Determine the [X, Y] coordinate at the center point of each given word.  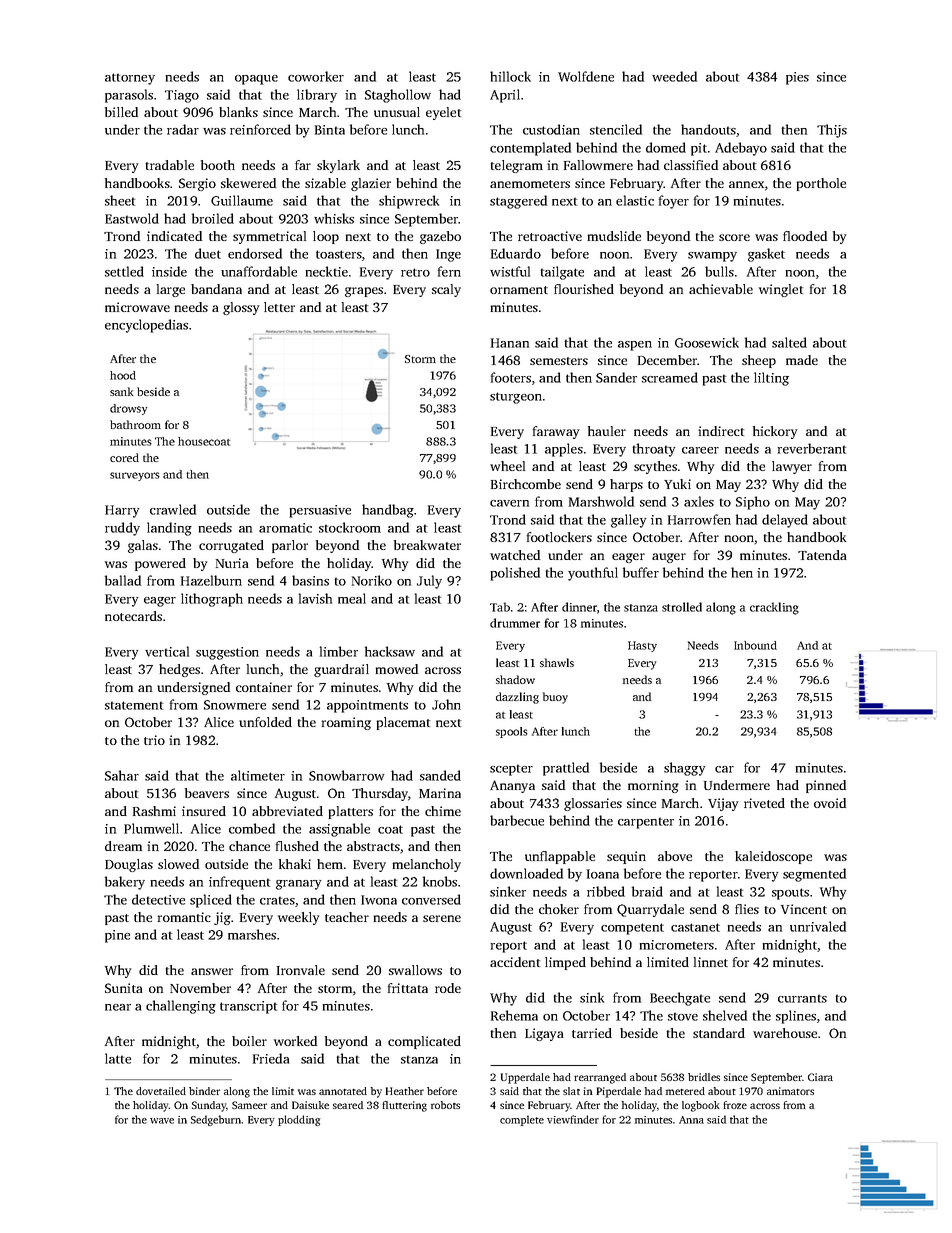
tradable [170, 165]
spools [512, 732]
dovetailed [161, 1091]
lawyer [792, 467]
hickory [775, 432]
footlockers [559, 537]
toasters [339, 254]
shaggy [685, 769]
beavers [207, 793]
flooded [805, 236]
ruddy [122, 529]
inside [169, 271]
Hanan [510, 343]
